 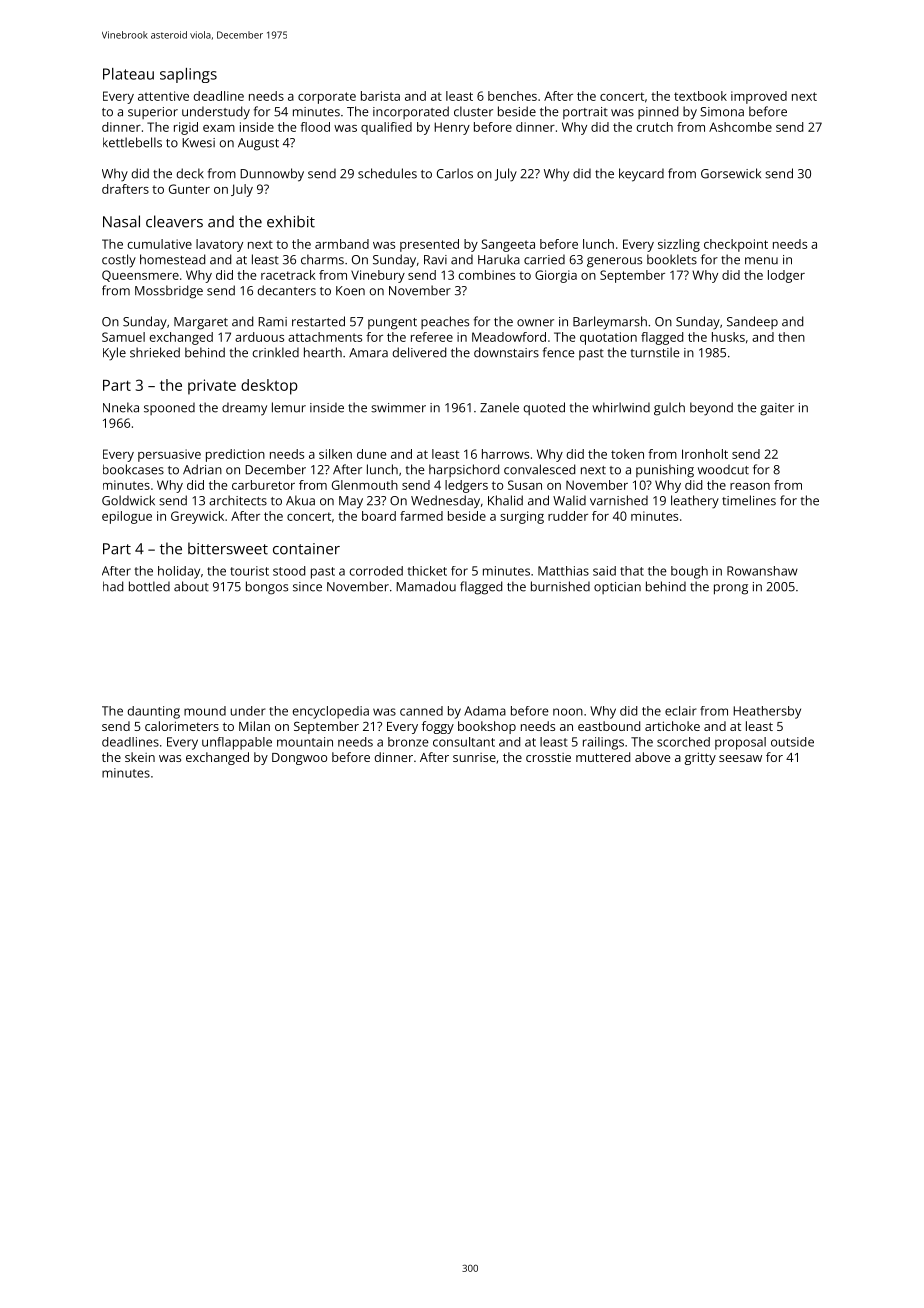 What do you see at coordinates (539, 469) in the document?
I see `convalesced` at bounding box center [539, 469].
